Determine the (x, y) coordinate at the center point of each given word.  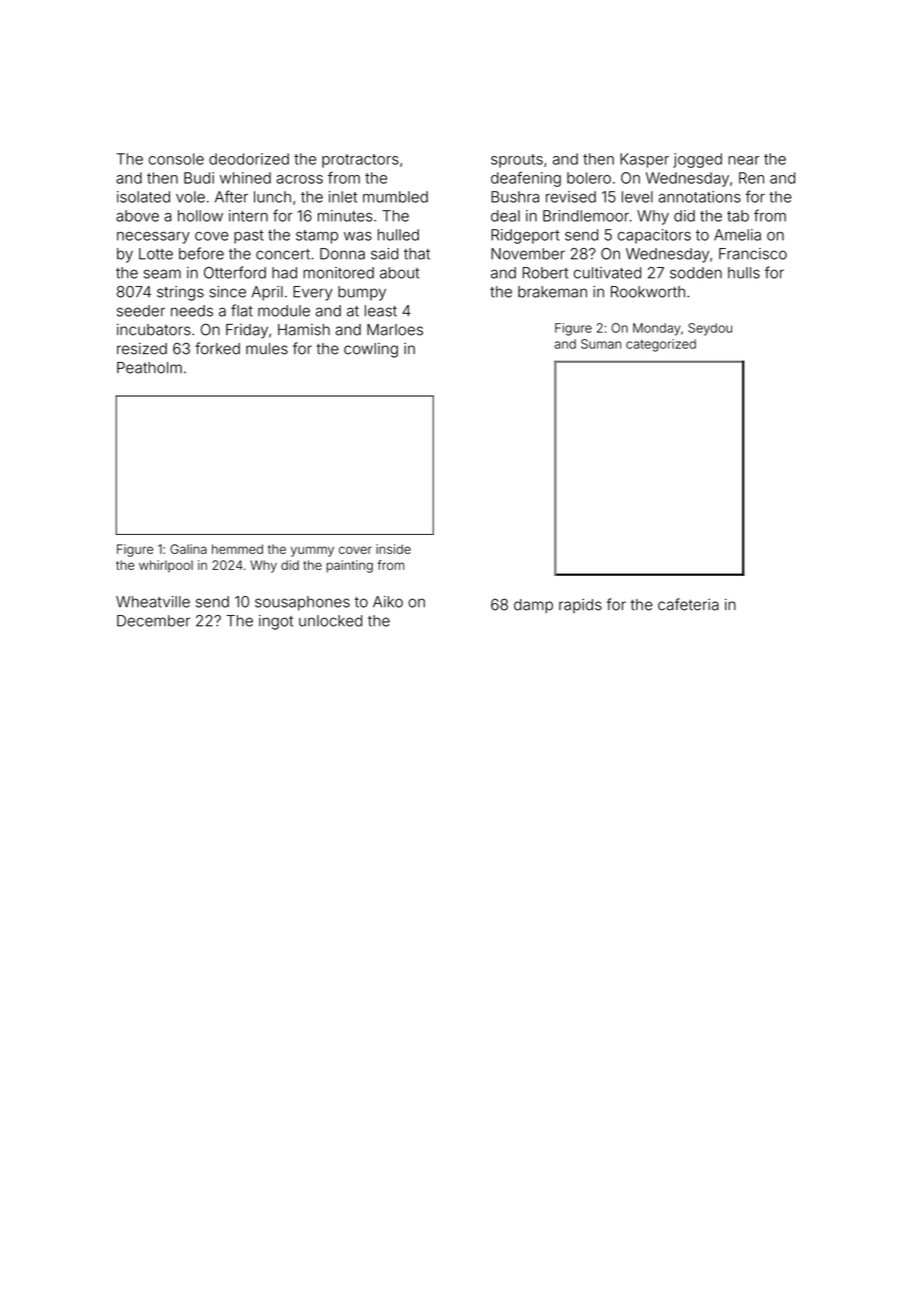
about (399, 273)
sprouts (517, 161)
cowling (371, 350)
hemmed (237, 549)
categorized (661, 345)
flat (242, 310)
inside (393, 549)
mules (267, 349)
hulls (744, 273)
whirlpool (166, 566)
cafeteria (688, 604)
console (176, 159)
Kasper (644, 160)
